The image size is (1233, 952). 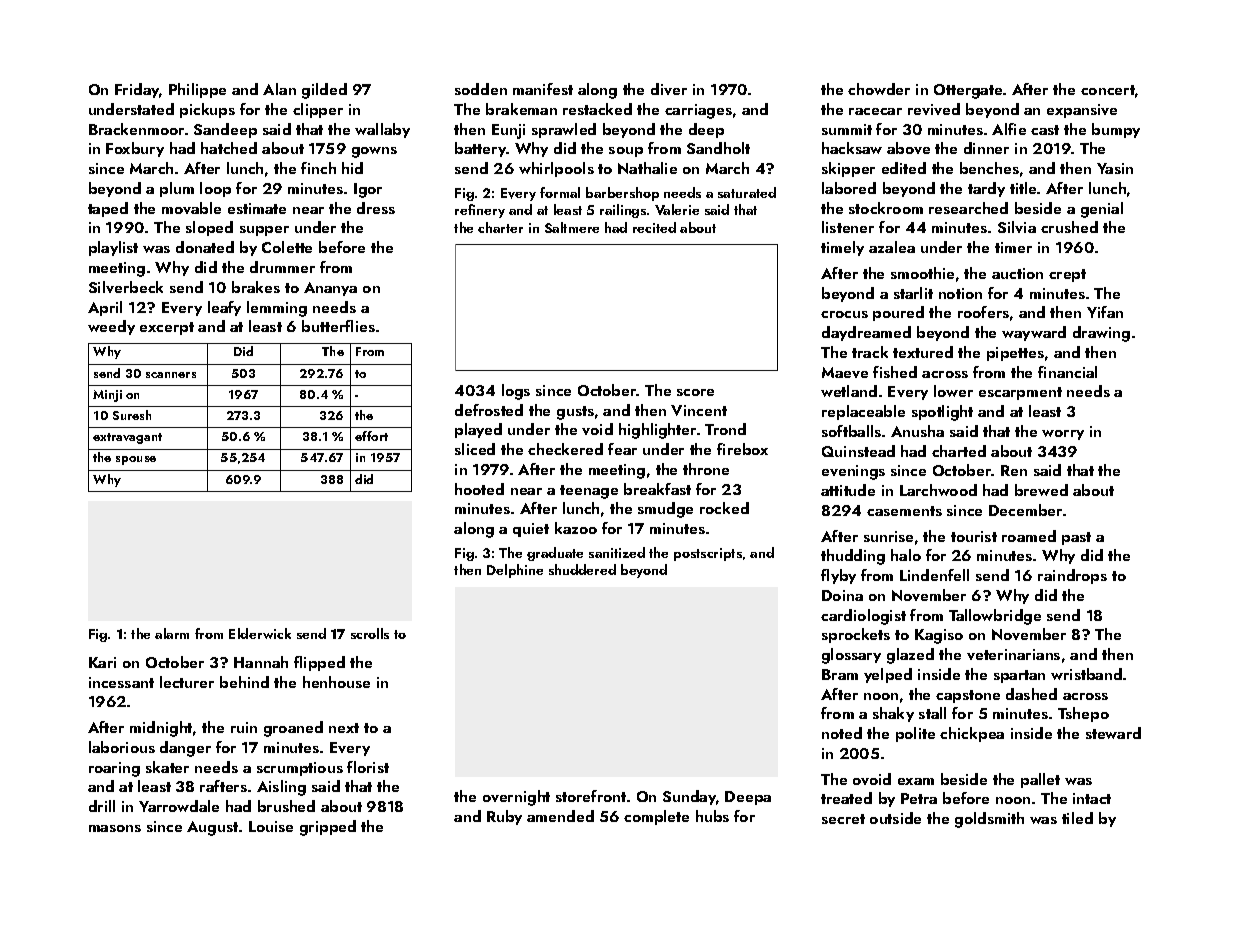 I want to click on smudge, so click(x=665, y=510).
